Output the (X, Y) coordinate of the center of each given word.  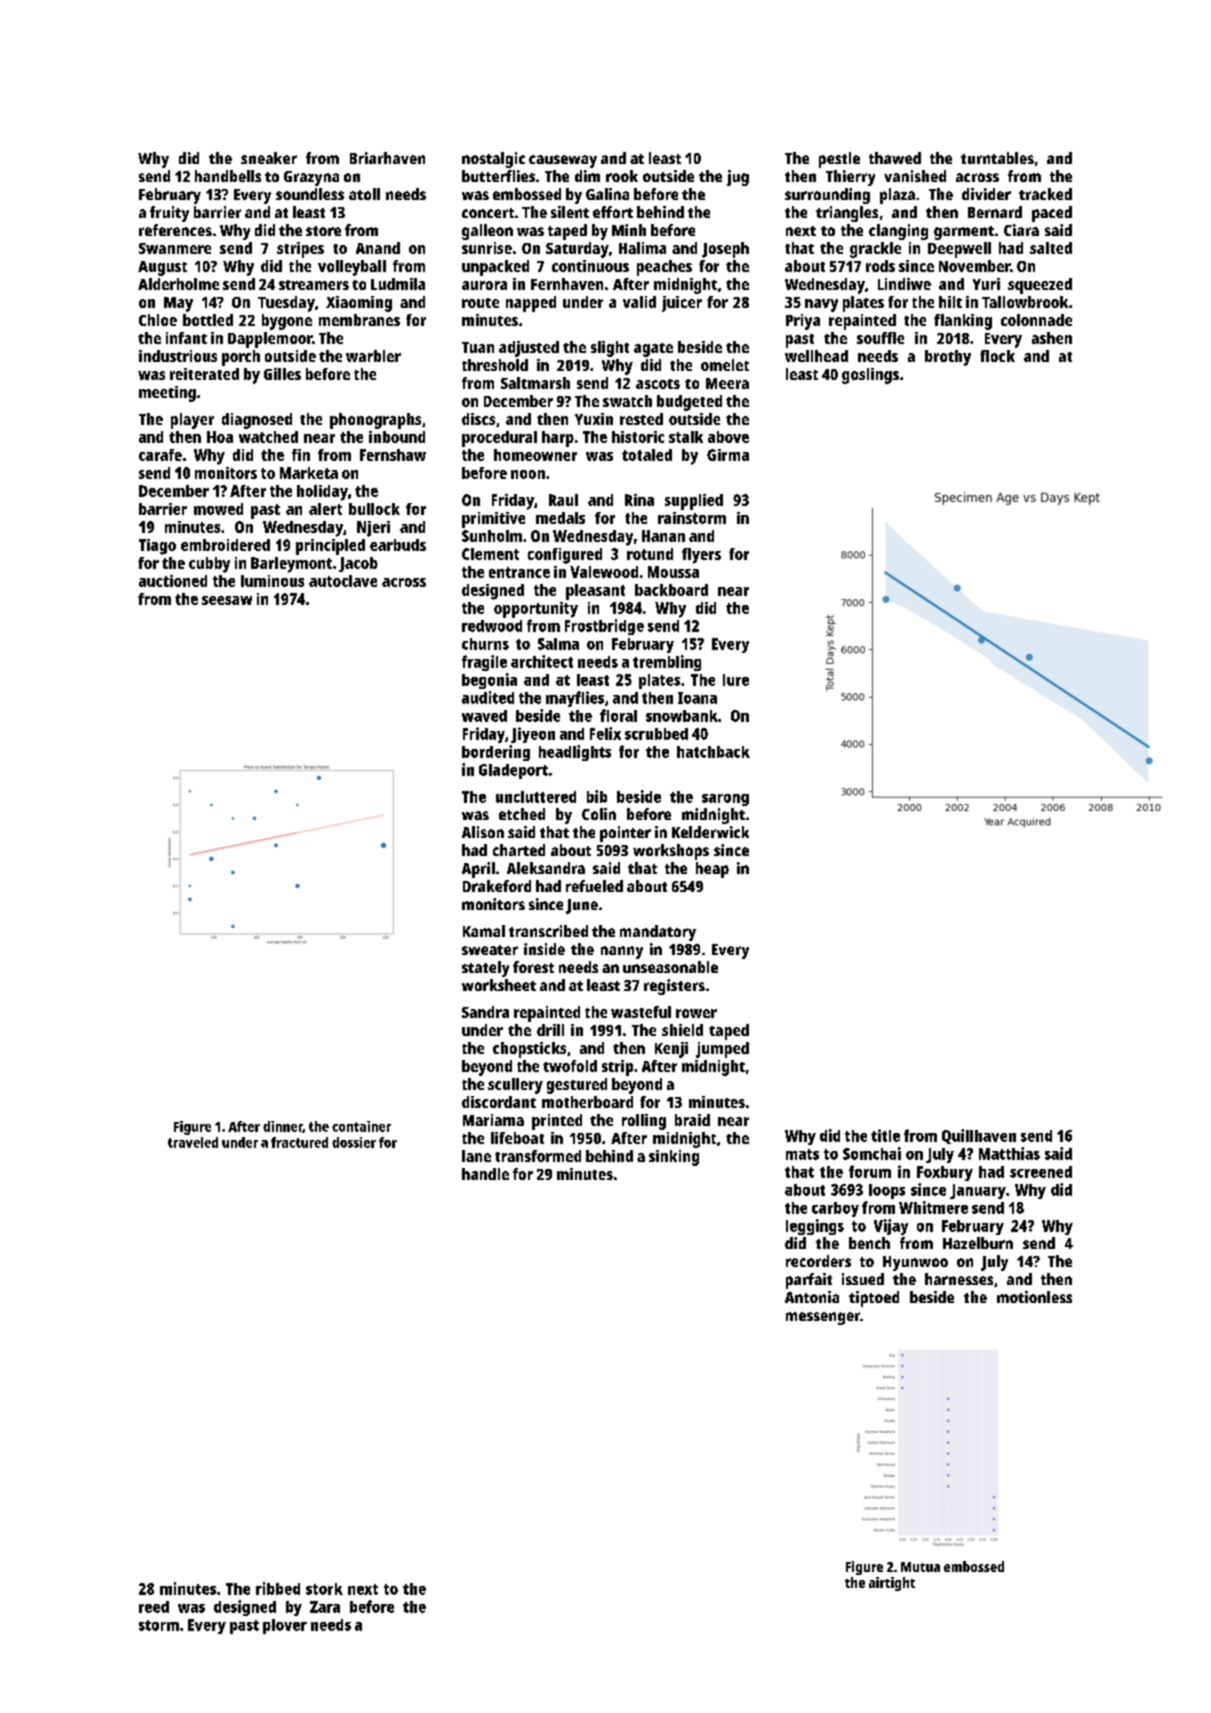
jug (738, 178)
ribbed (278, 1588)
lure (736, 680)
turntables (997, 158)
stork (324, 1589)
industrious (178, 356)
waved (484, 716)
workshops (671, 852)
